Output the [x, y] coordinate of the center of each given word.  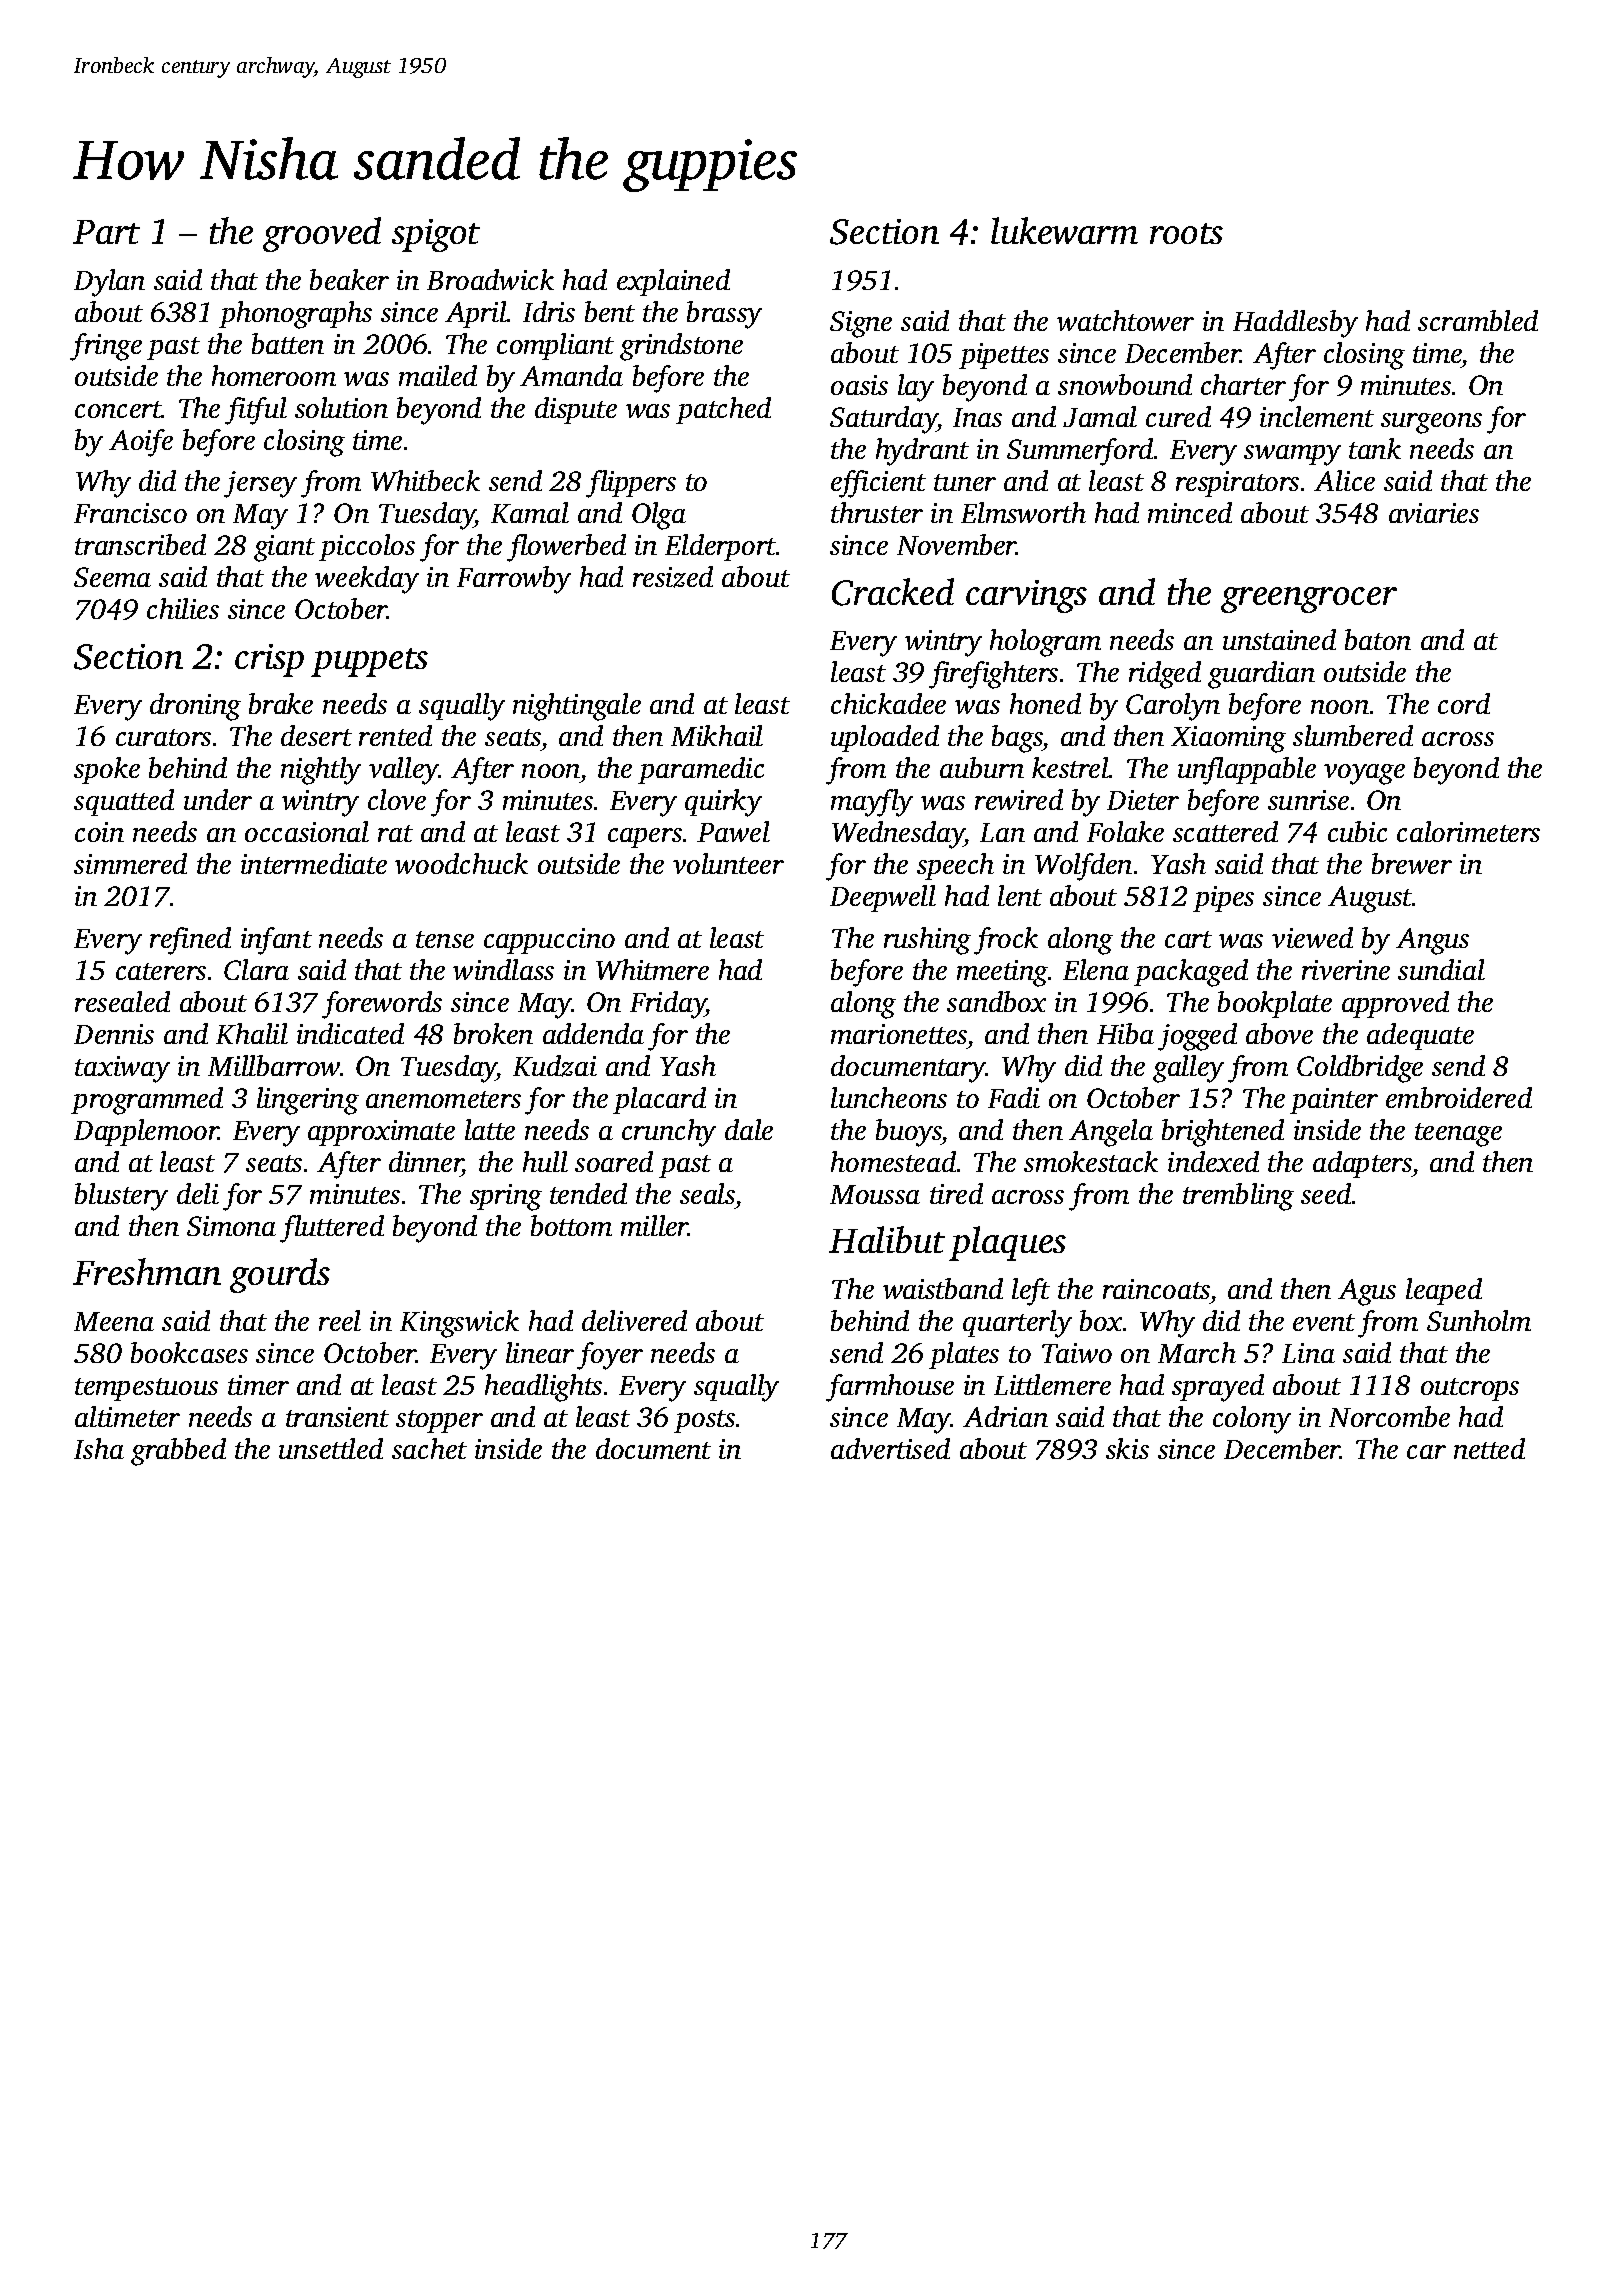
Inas [977, 417]
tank [1375, 448]
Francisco [130, 513]
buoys [909, 1133]
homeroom [274, 375]
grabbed [178, 1452]
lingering [308, 1101]
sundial [1441, 969]
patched [723, 410]
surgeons [1431, 423]
